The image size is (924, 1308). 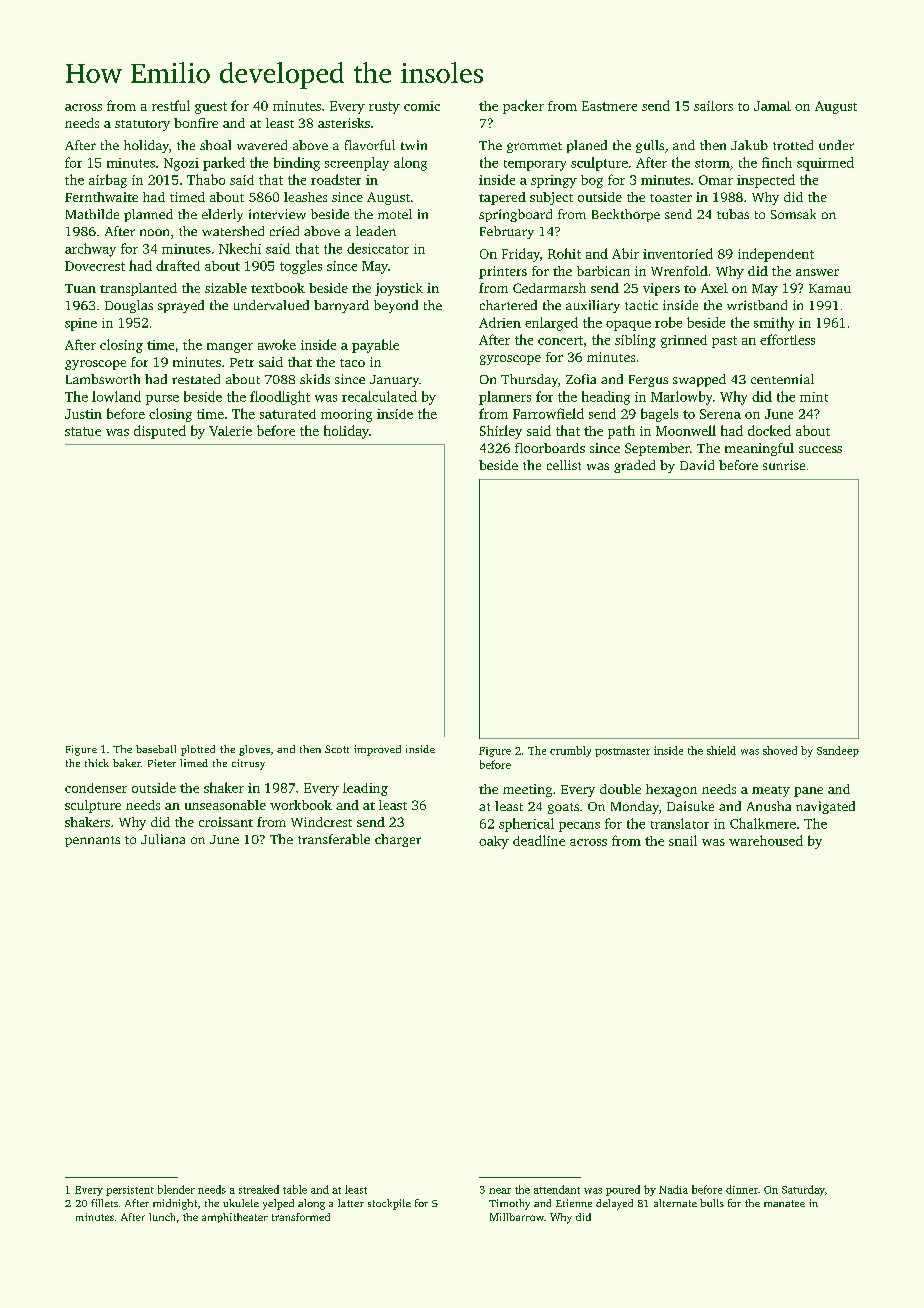 I want to click on Saturday, so click(x=803, y=1190).
